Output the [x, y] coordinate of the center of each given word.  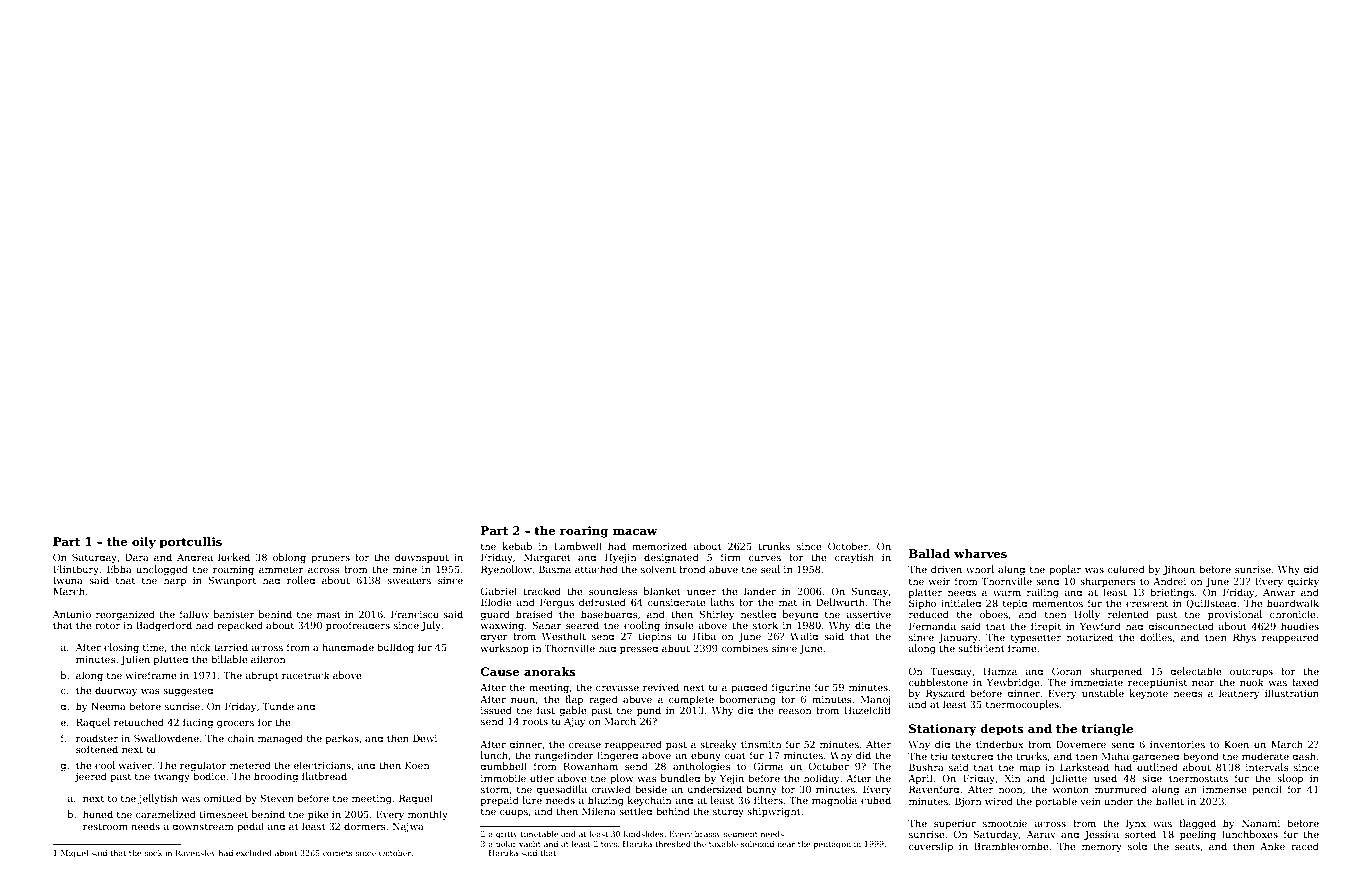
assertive [868, 614]
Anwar [1279, 592]
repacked [240, 626]
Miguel [74, 854]
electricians [322, 765]
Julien [135, 660]
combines [744, 648]
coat [735, 755]
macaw [635, 532]
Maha [1115, 756]
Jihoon [1179, 570]
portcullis [190, 543]
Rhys [1244, 638]
